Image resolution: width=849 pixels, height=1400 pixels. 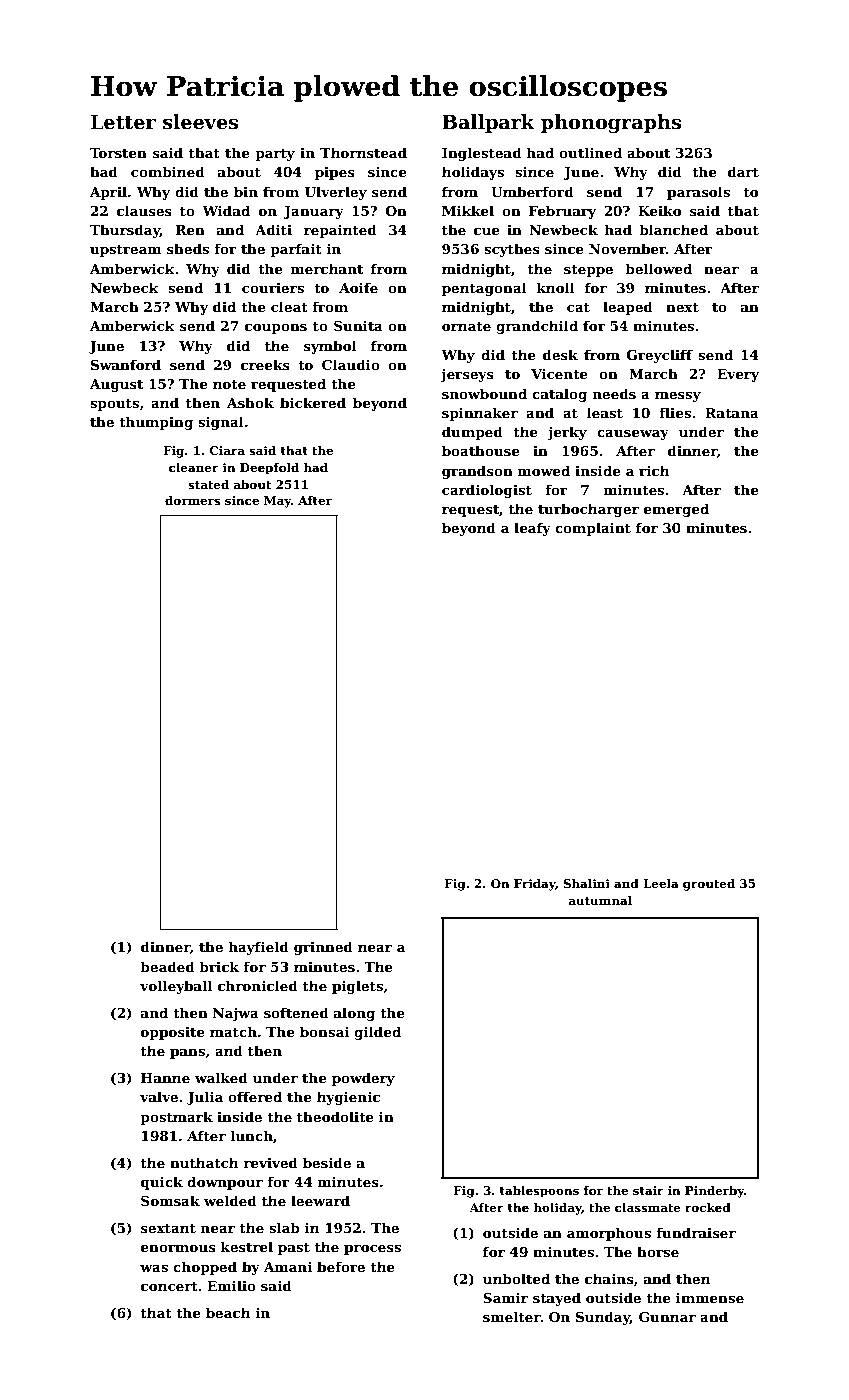 What do you see at coordinates (512, 1316) in the screenshot?
I see `smelter` at bounding box center [512, 1316].
